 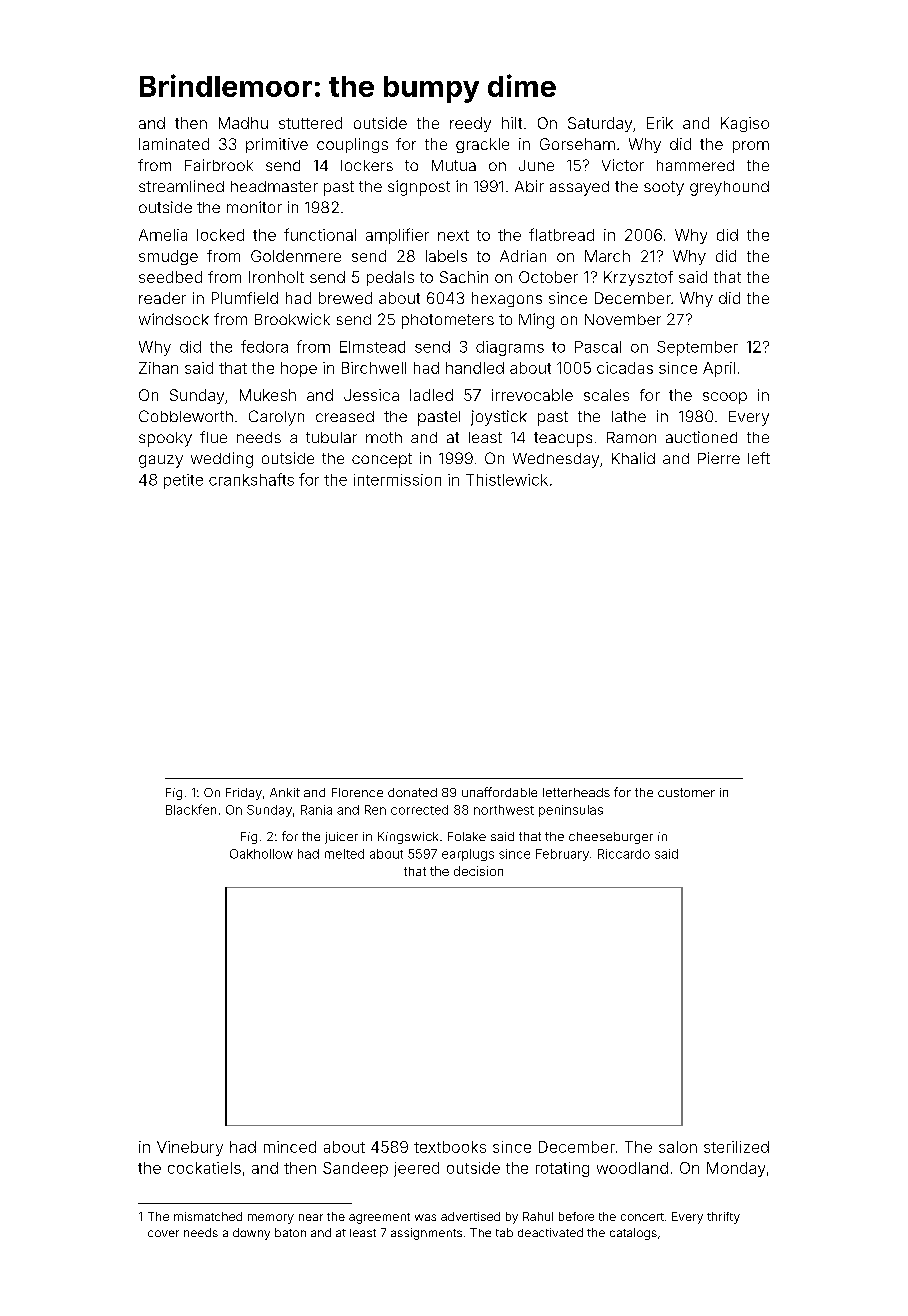 I want to click on irrevocable, so click(x=532, y=395).
